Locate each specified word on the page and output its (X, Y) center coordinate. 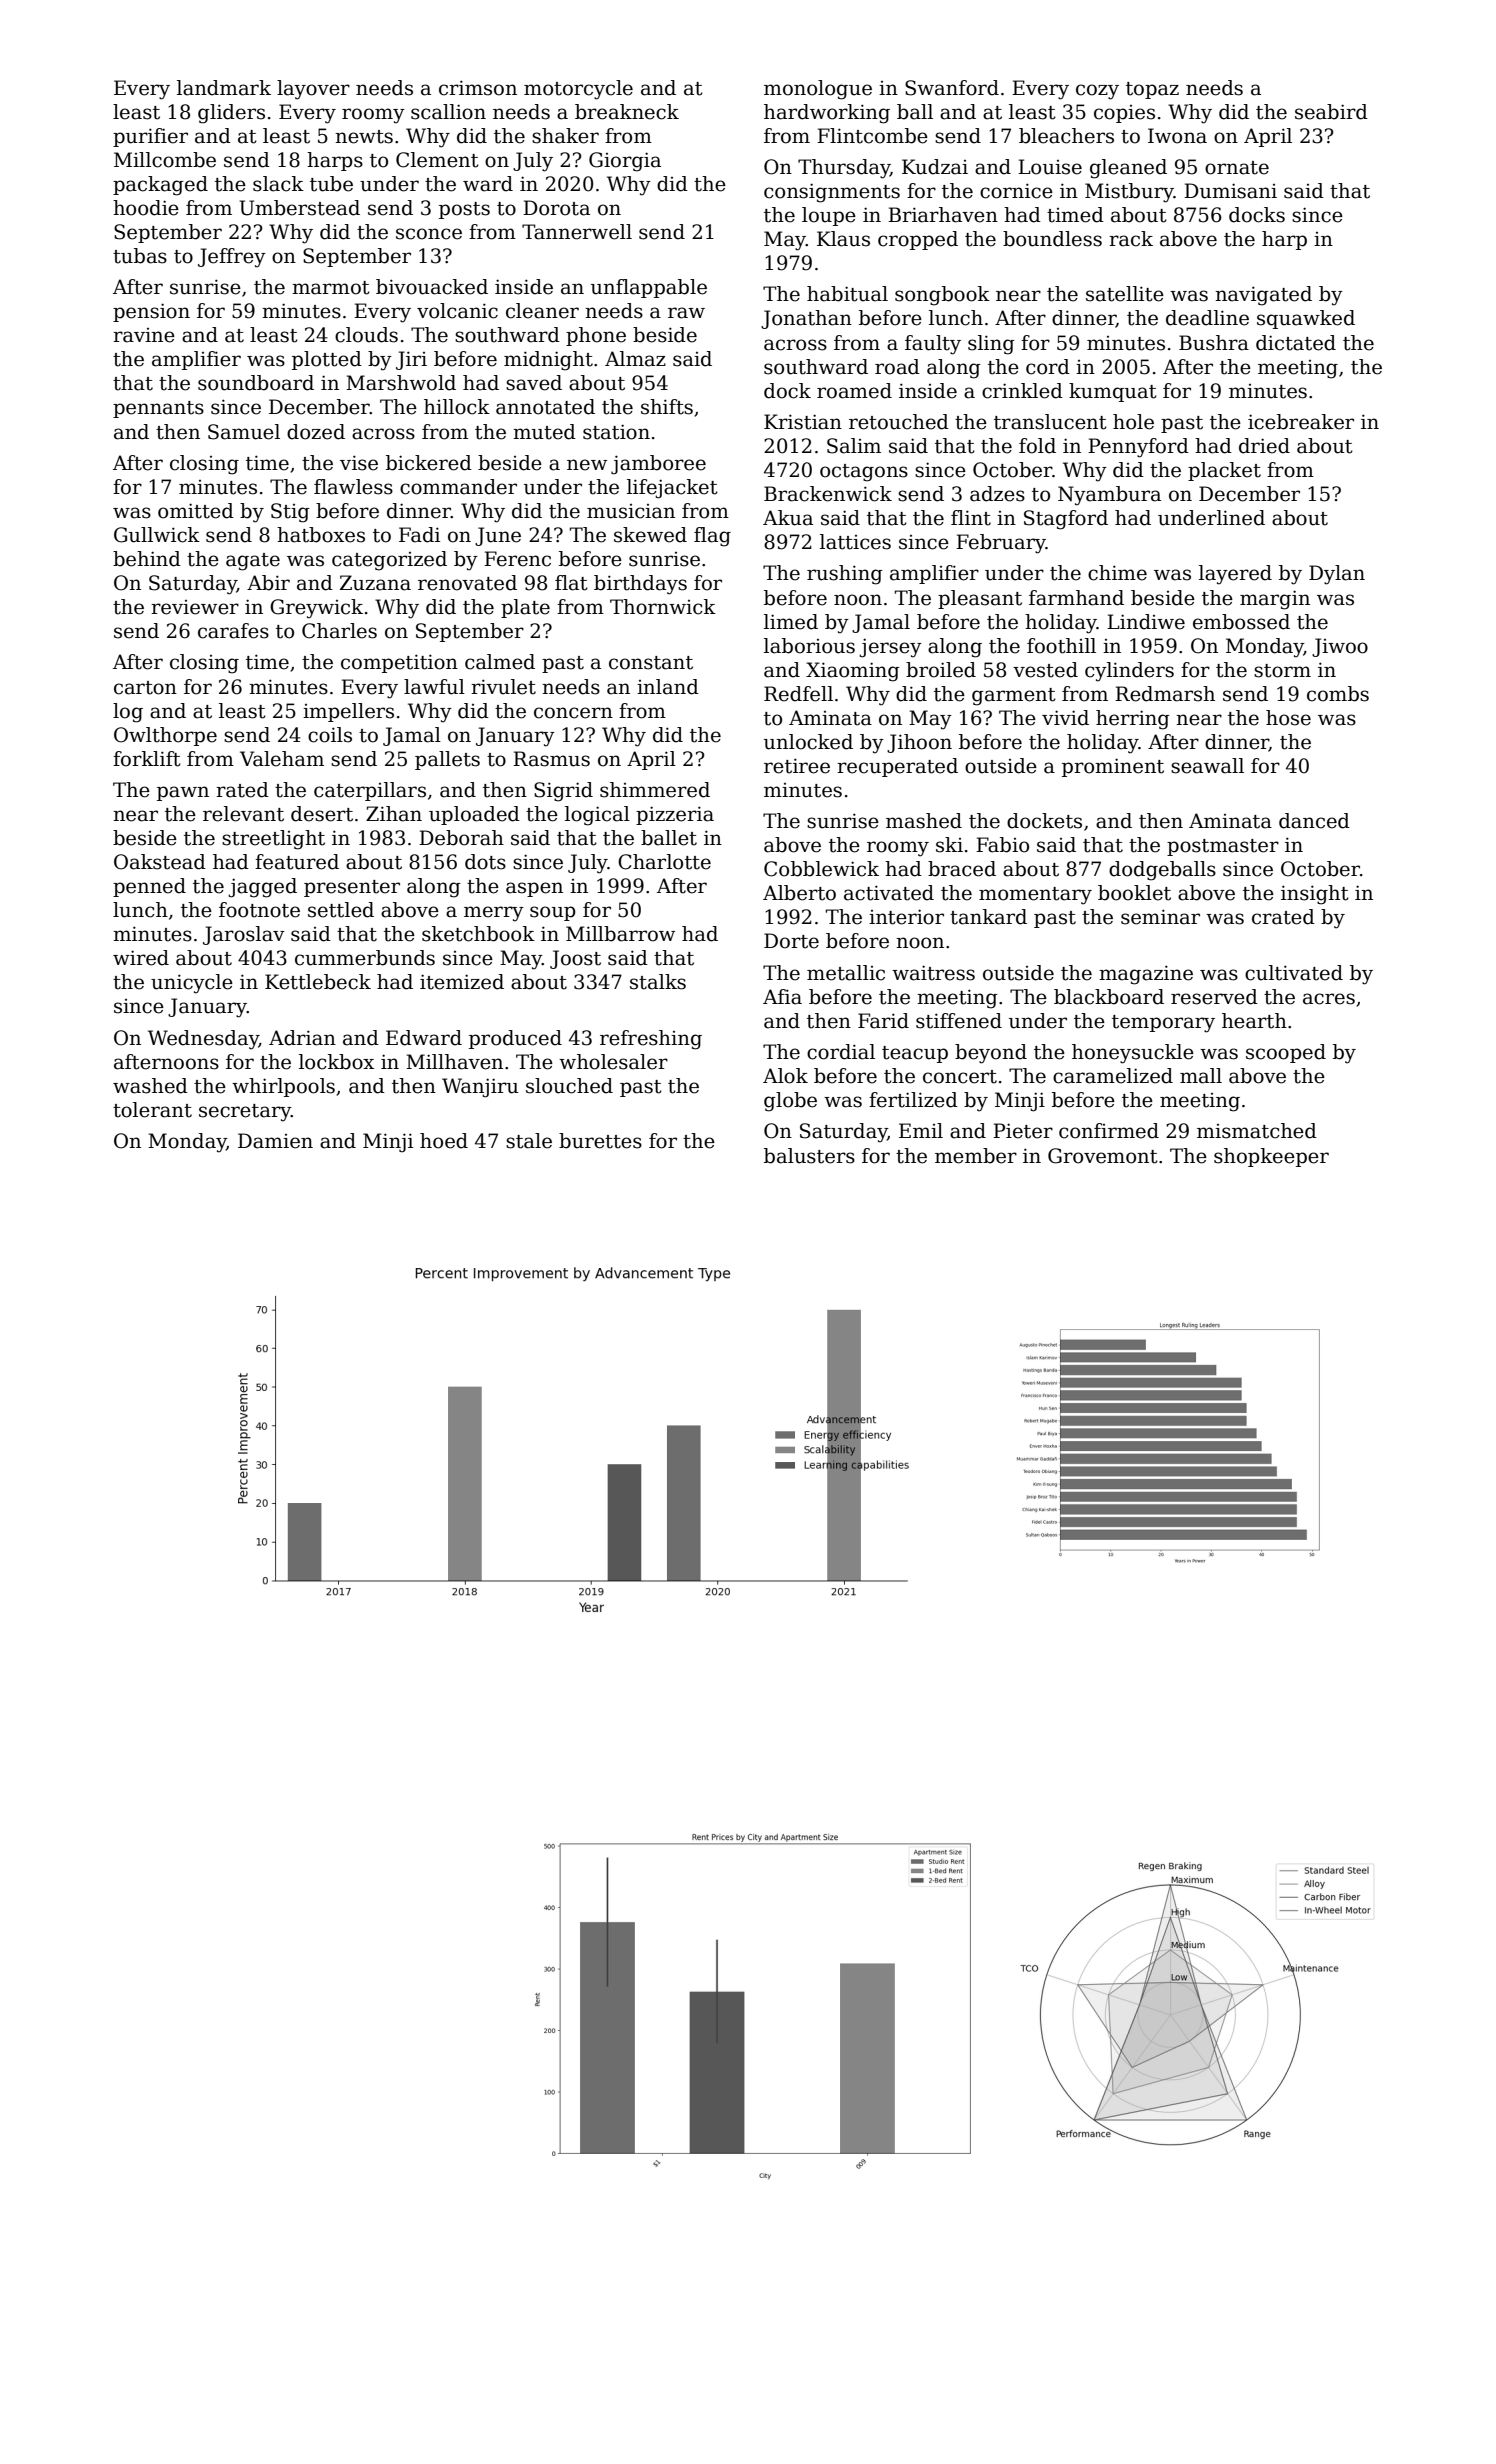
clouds (366, 335)
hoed (444, 1141)
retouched (899, 422)
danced (1314, 821)
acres (1329, 999)
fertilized (913, 1100)
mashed (924, 821)
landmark (224, 88)
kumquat (1113, 392)
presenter (352, 888)
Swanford (952, 88)
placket (1224, 471)
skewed (650, 535)
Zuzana (375, 583)
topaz (1152, 90)
